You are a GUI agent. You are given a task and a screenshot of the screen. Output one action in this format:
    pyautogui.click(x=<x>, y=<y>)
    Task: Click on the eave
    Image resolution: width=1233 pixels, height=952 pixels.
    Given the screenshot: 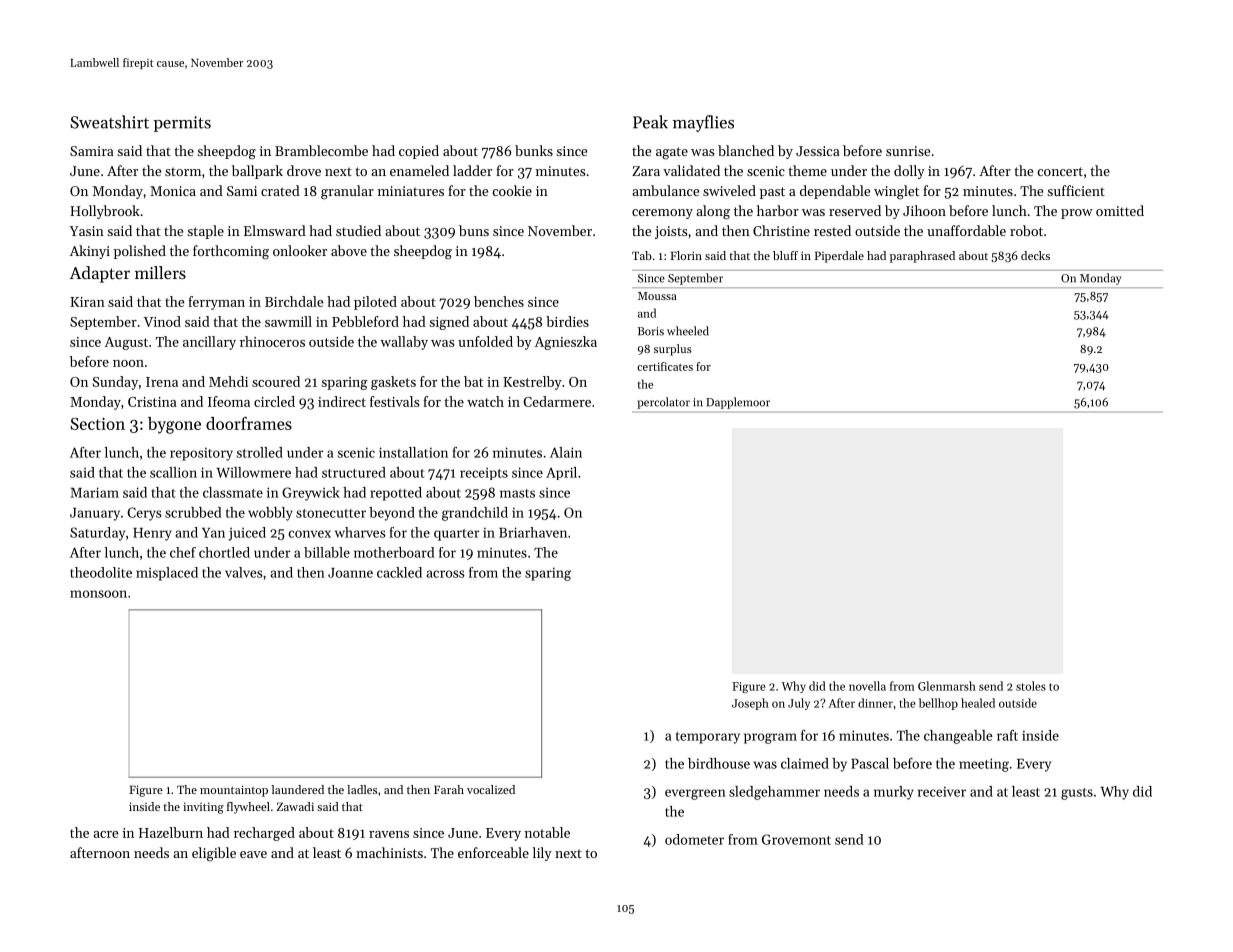 What is the action you would take?
    pyautogui.click(x=253, y=854)
